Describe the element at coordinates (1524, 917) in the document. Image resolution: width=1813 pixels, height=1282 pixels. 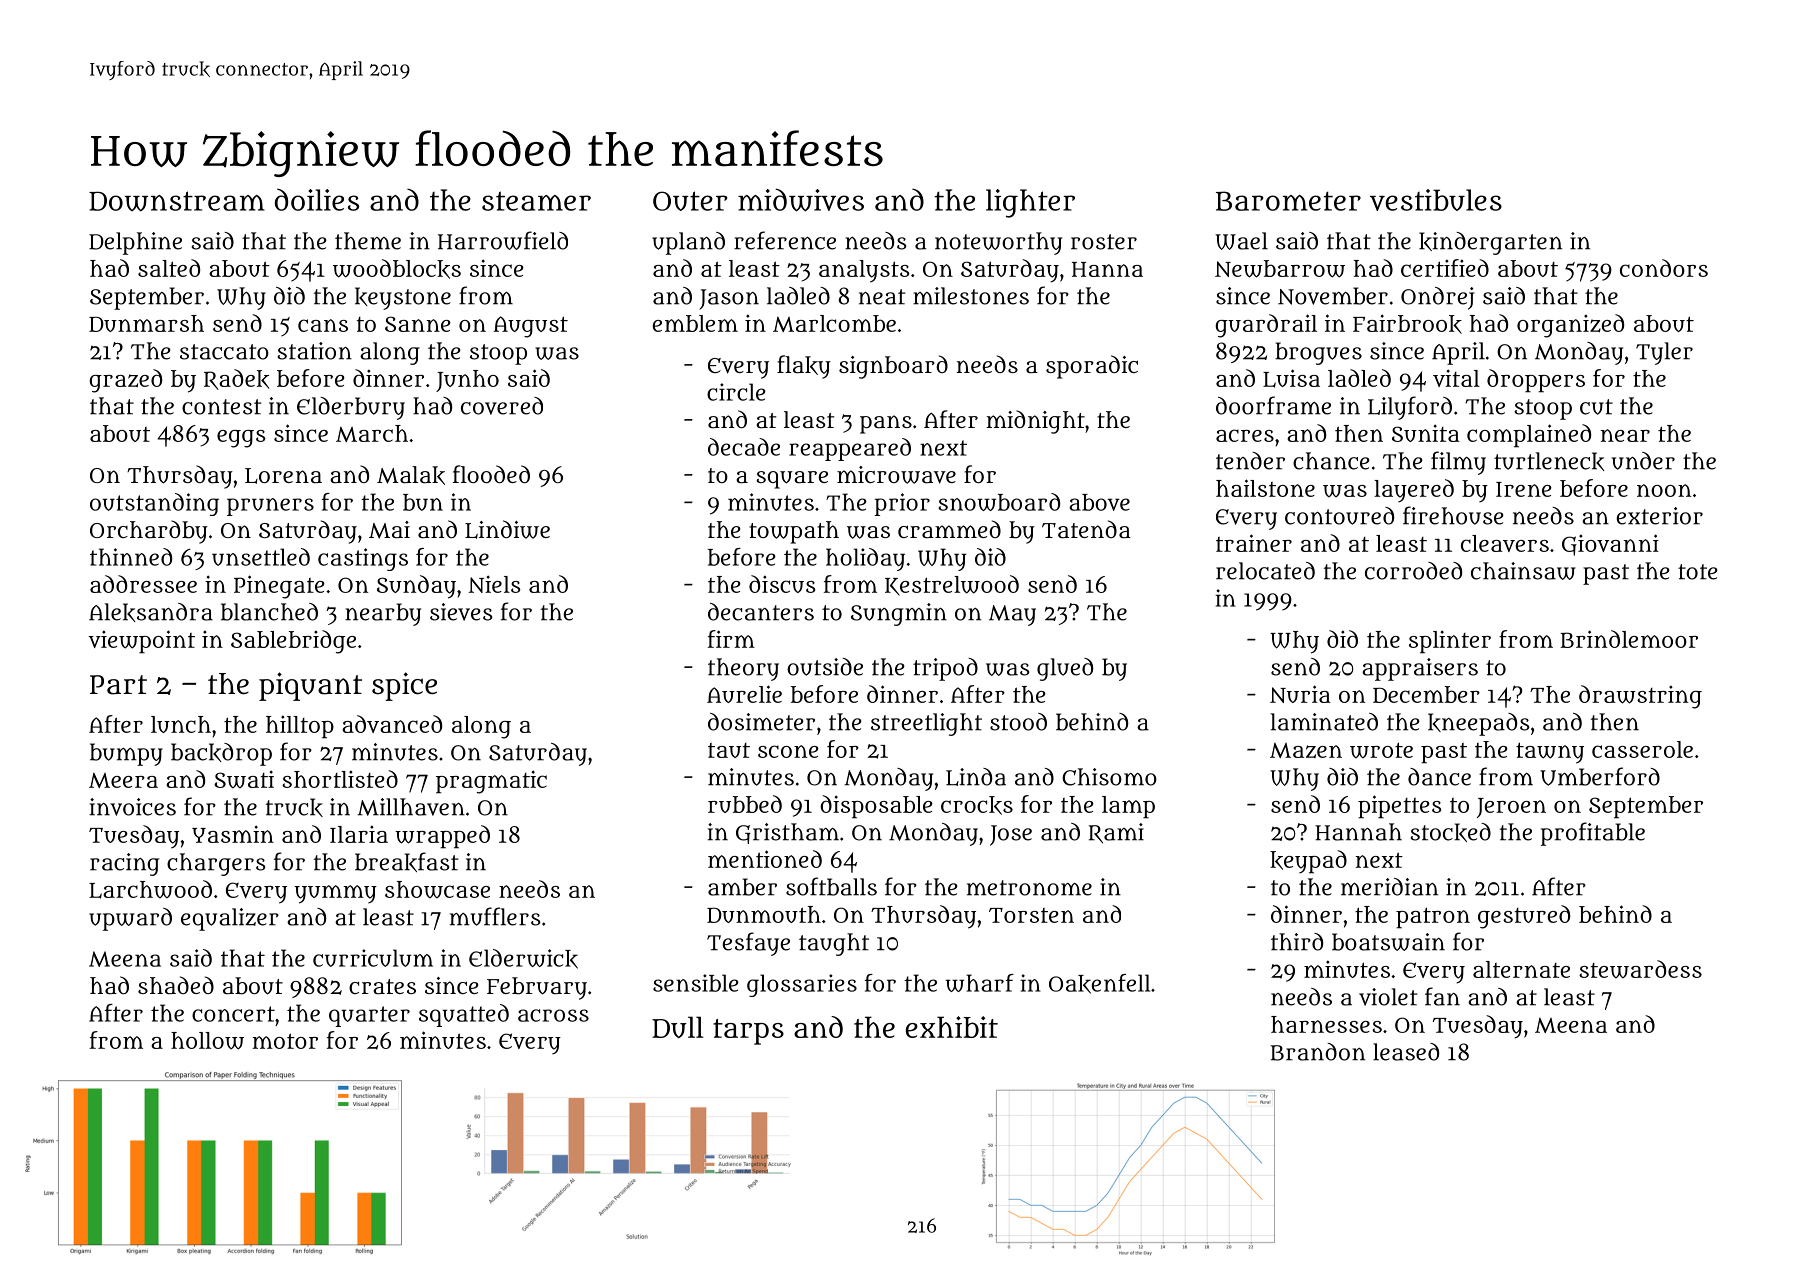
I see `gestured` at that location.
